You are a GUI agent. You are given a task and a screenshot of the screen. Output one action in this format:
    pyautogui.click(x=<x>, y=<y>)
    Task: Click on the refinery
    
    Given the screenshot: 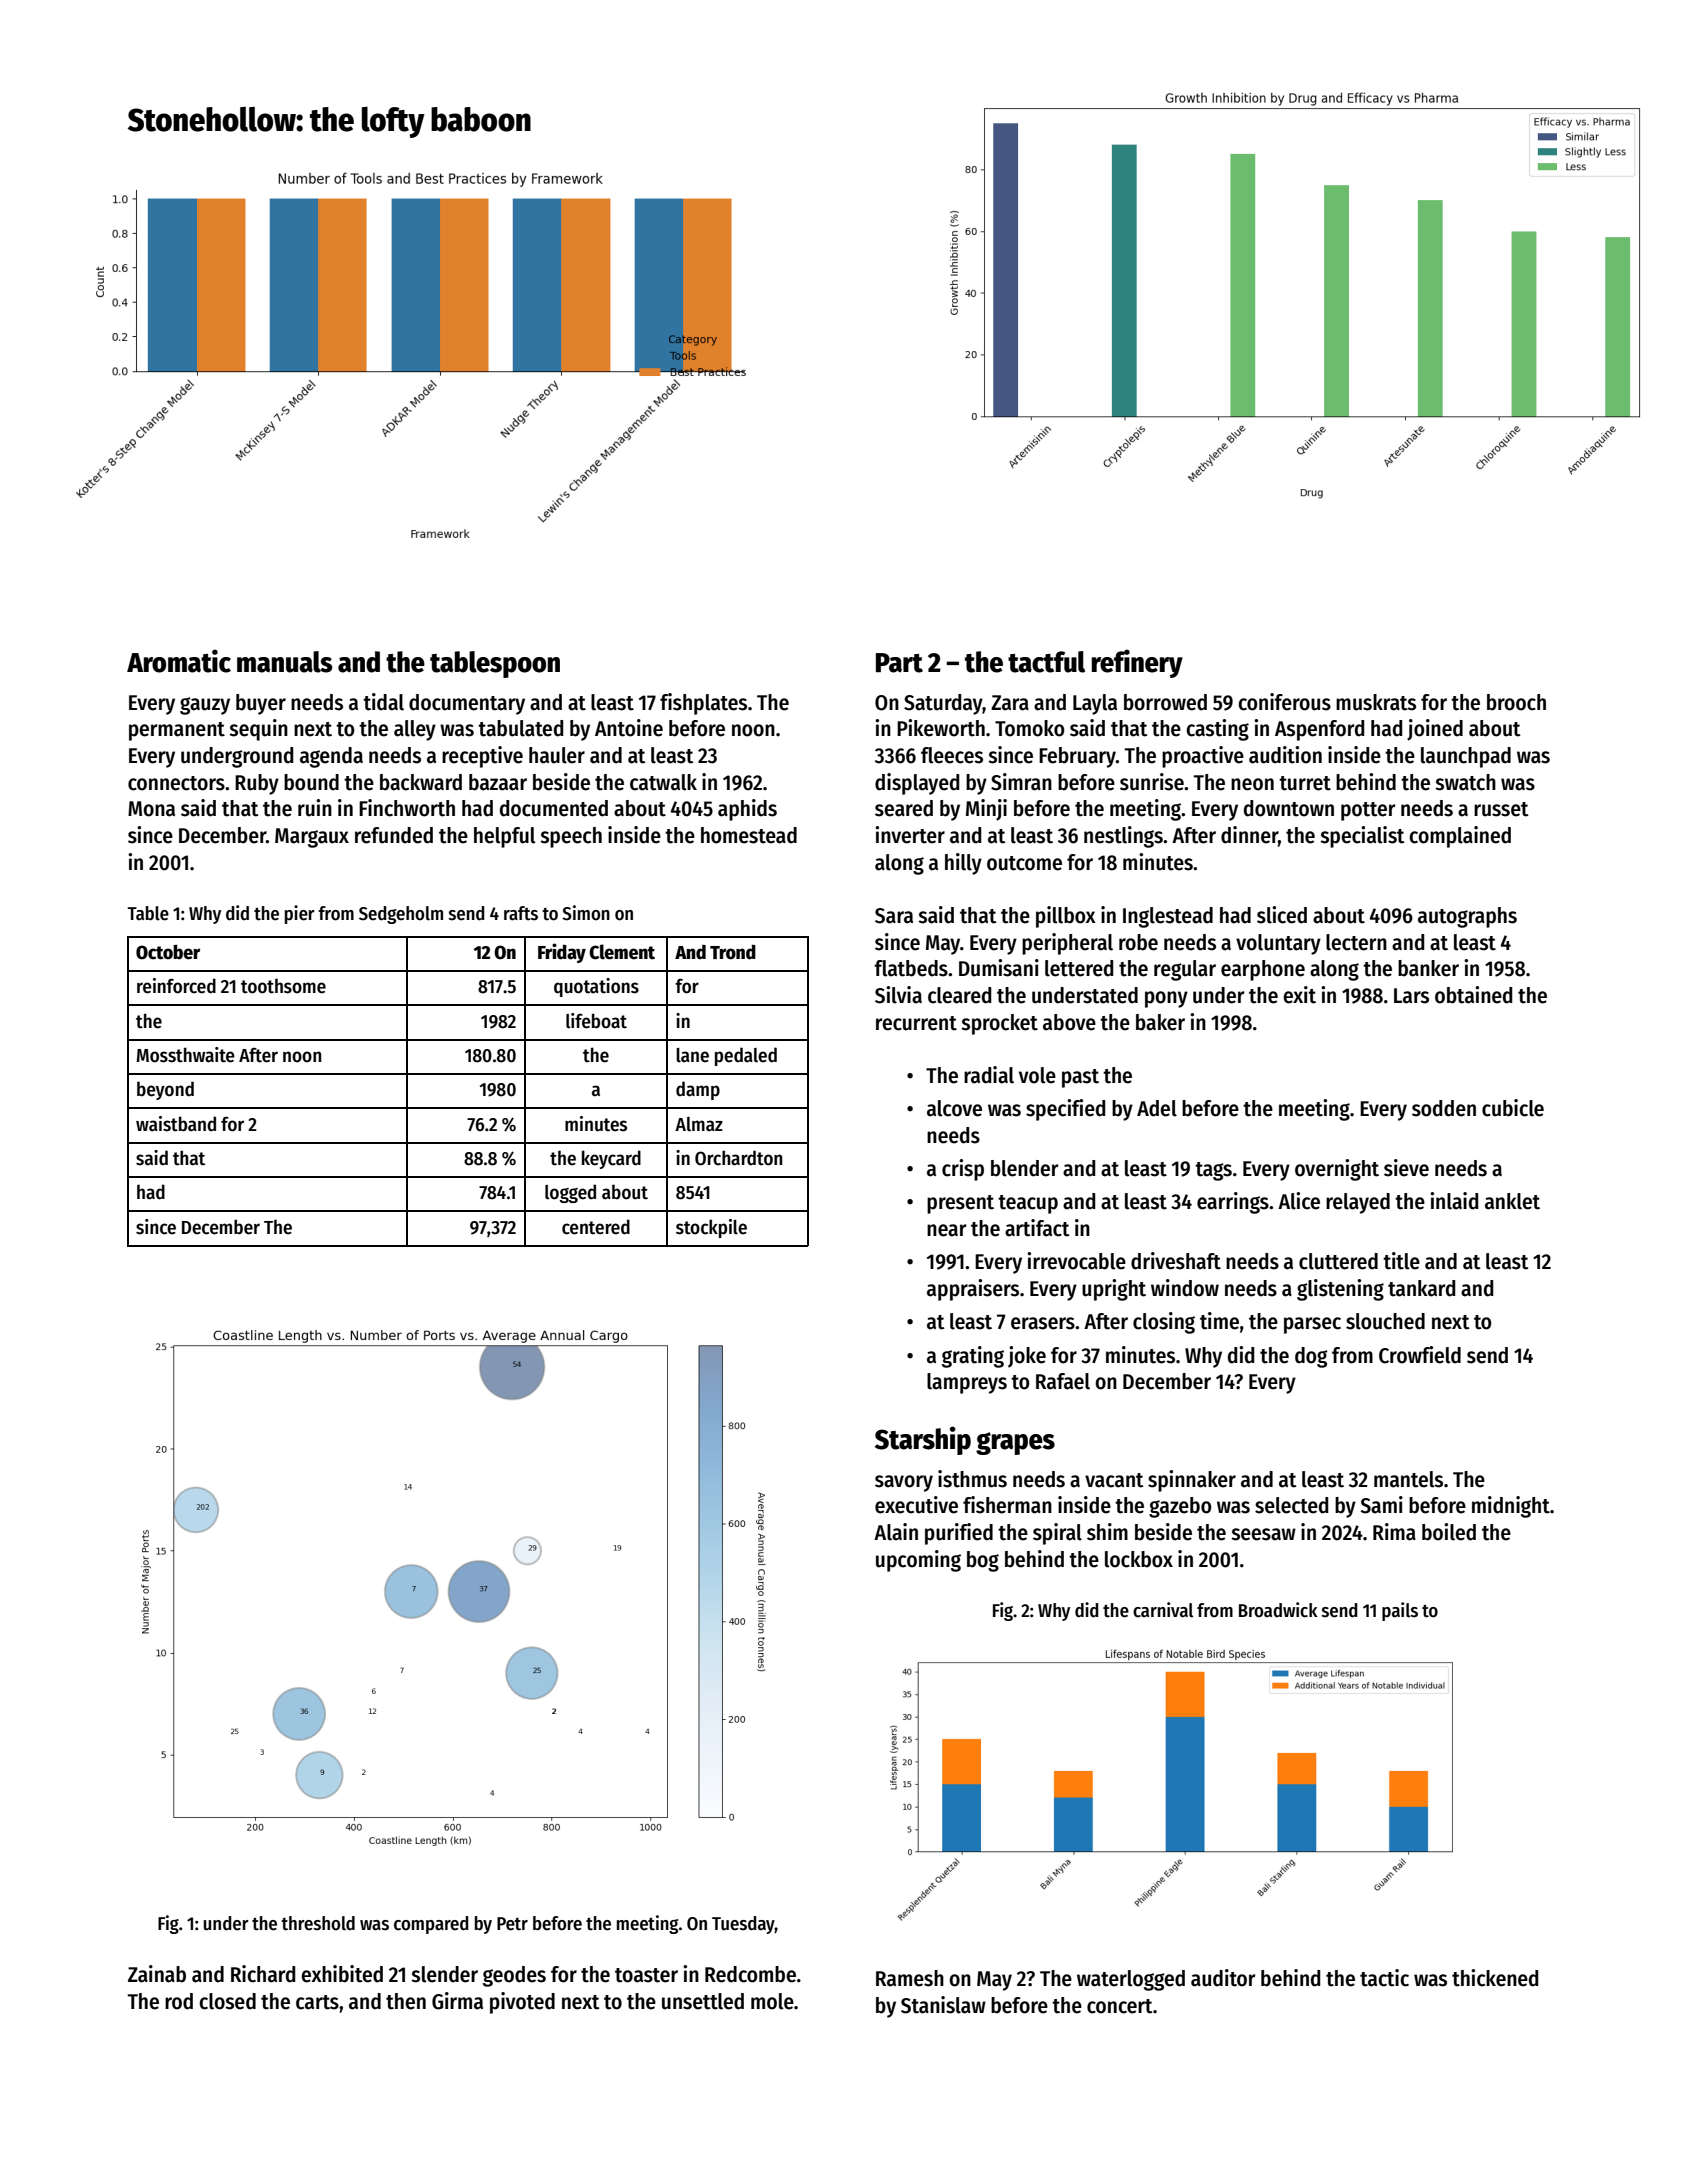 What is the action you would take?
    pyautogui.click(x=1137, y=663)
